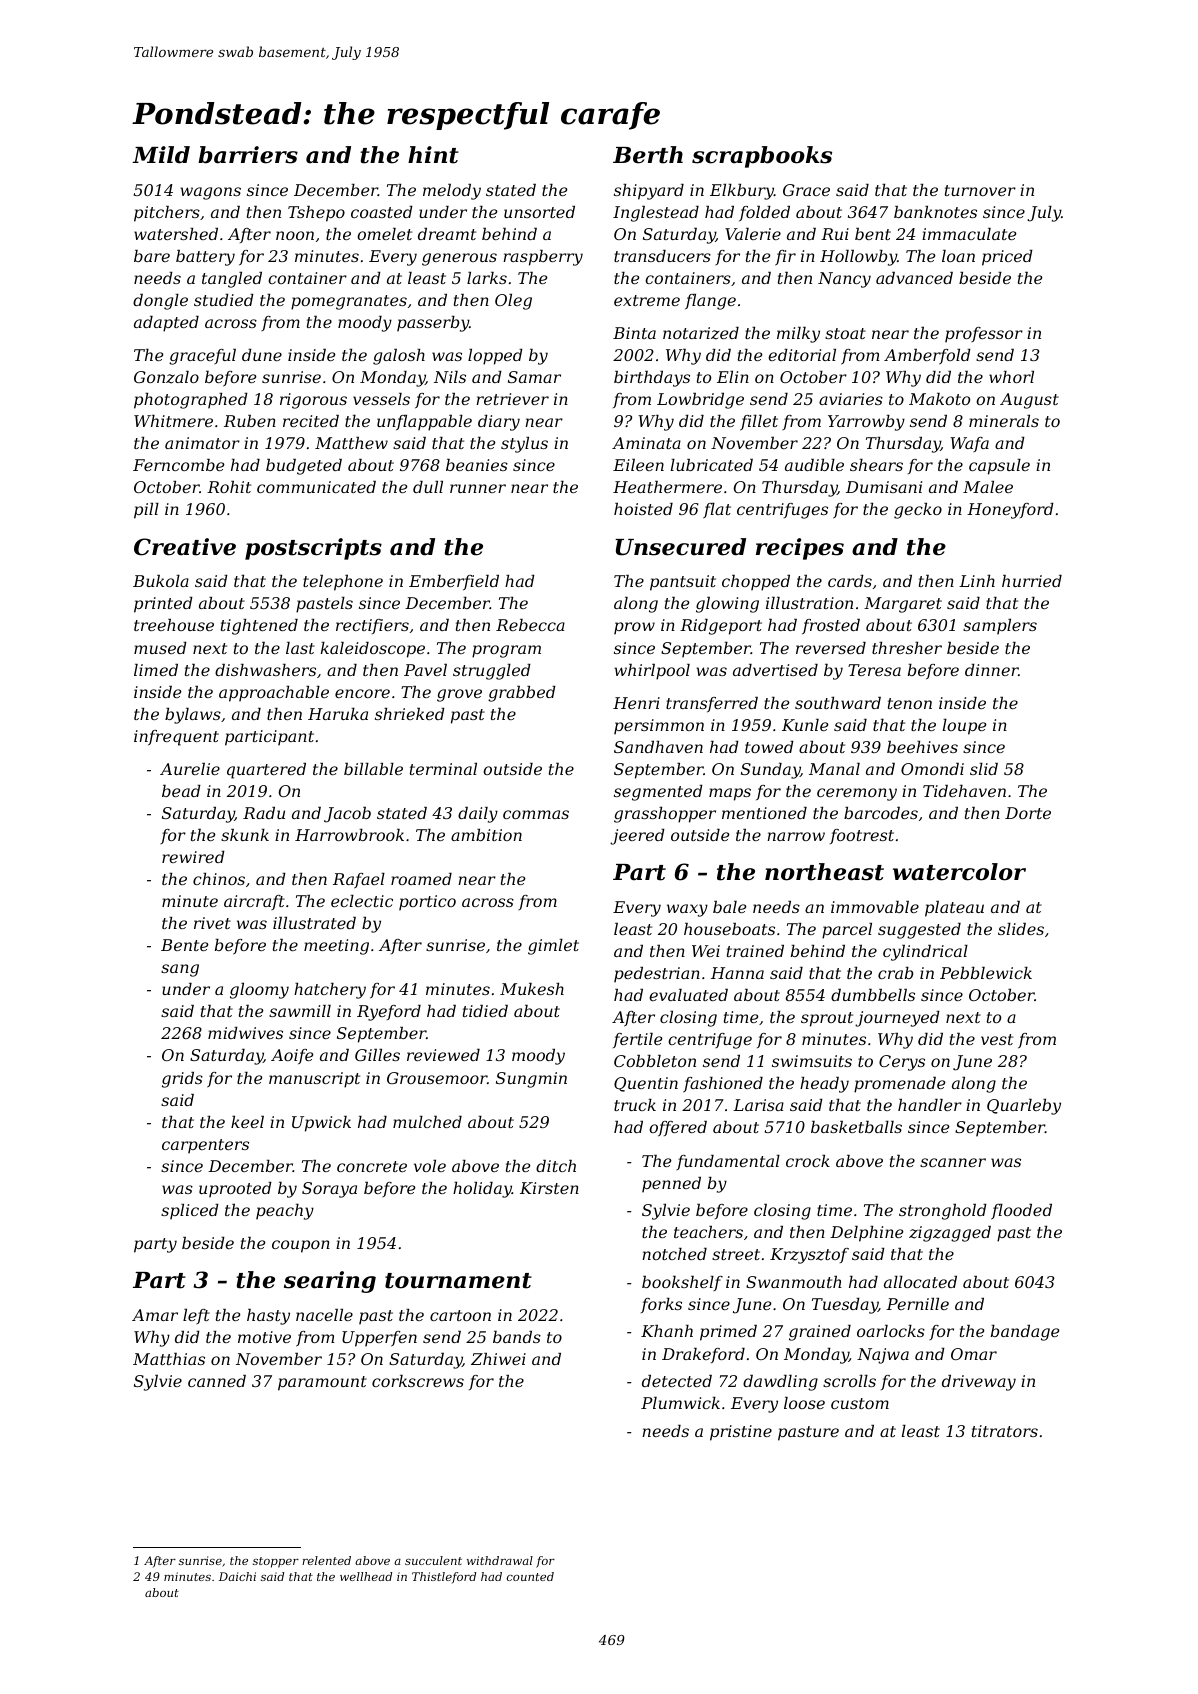 This screenshot has height=1694, width=1198. I want to click on communicated, so click(316, 487).
